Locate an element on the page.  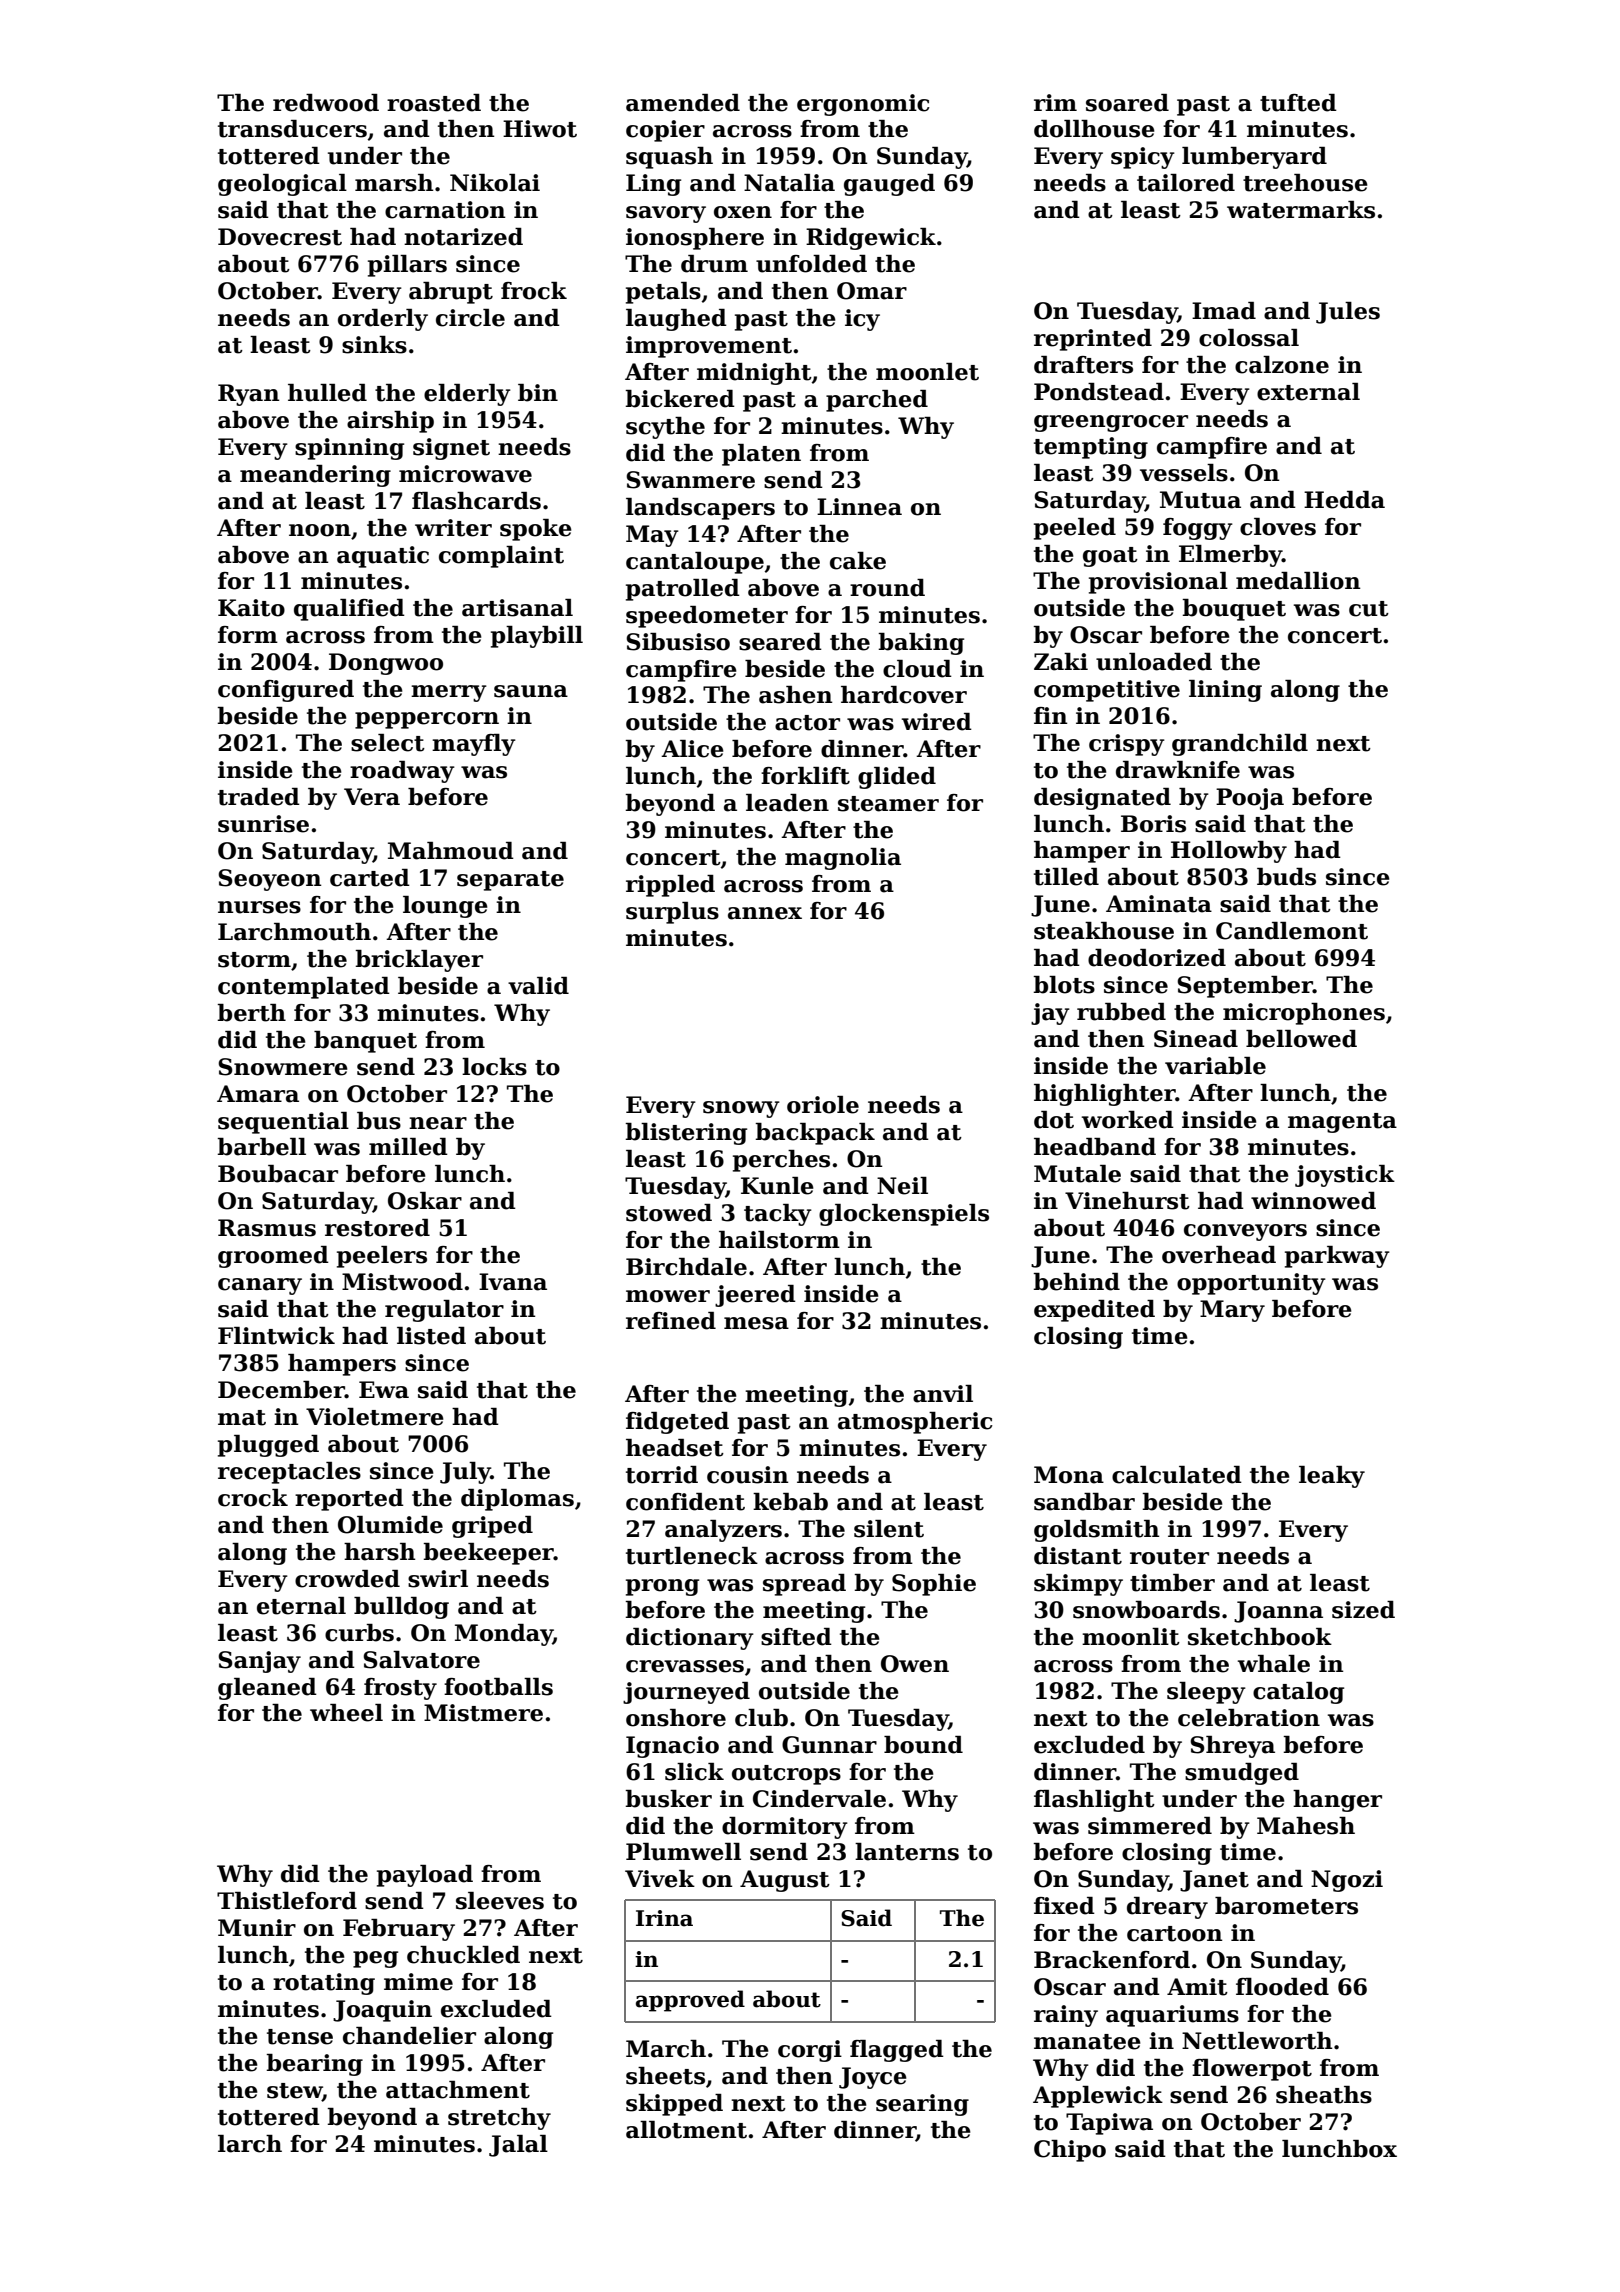
stew is located at coordinates (294, 2092).
